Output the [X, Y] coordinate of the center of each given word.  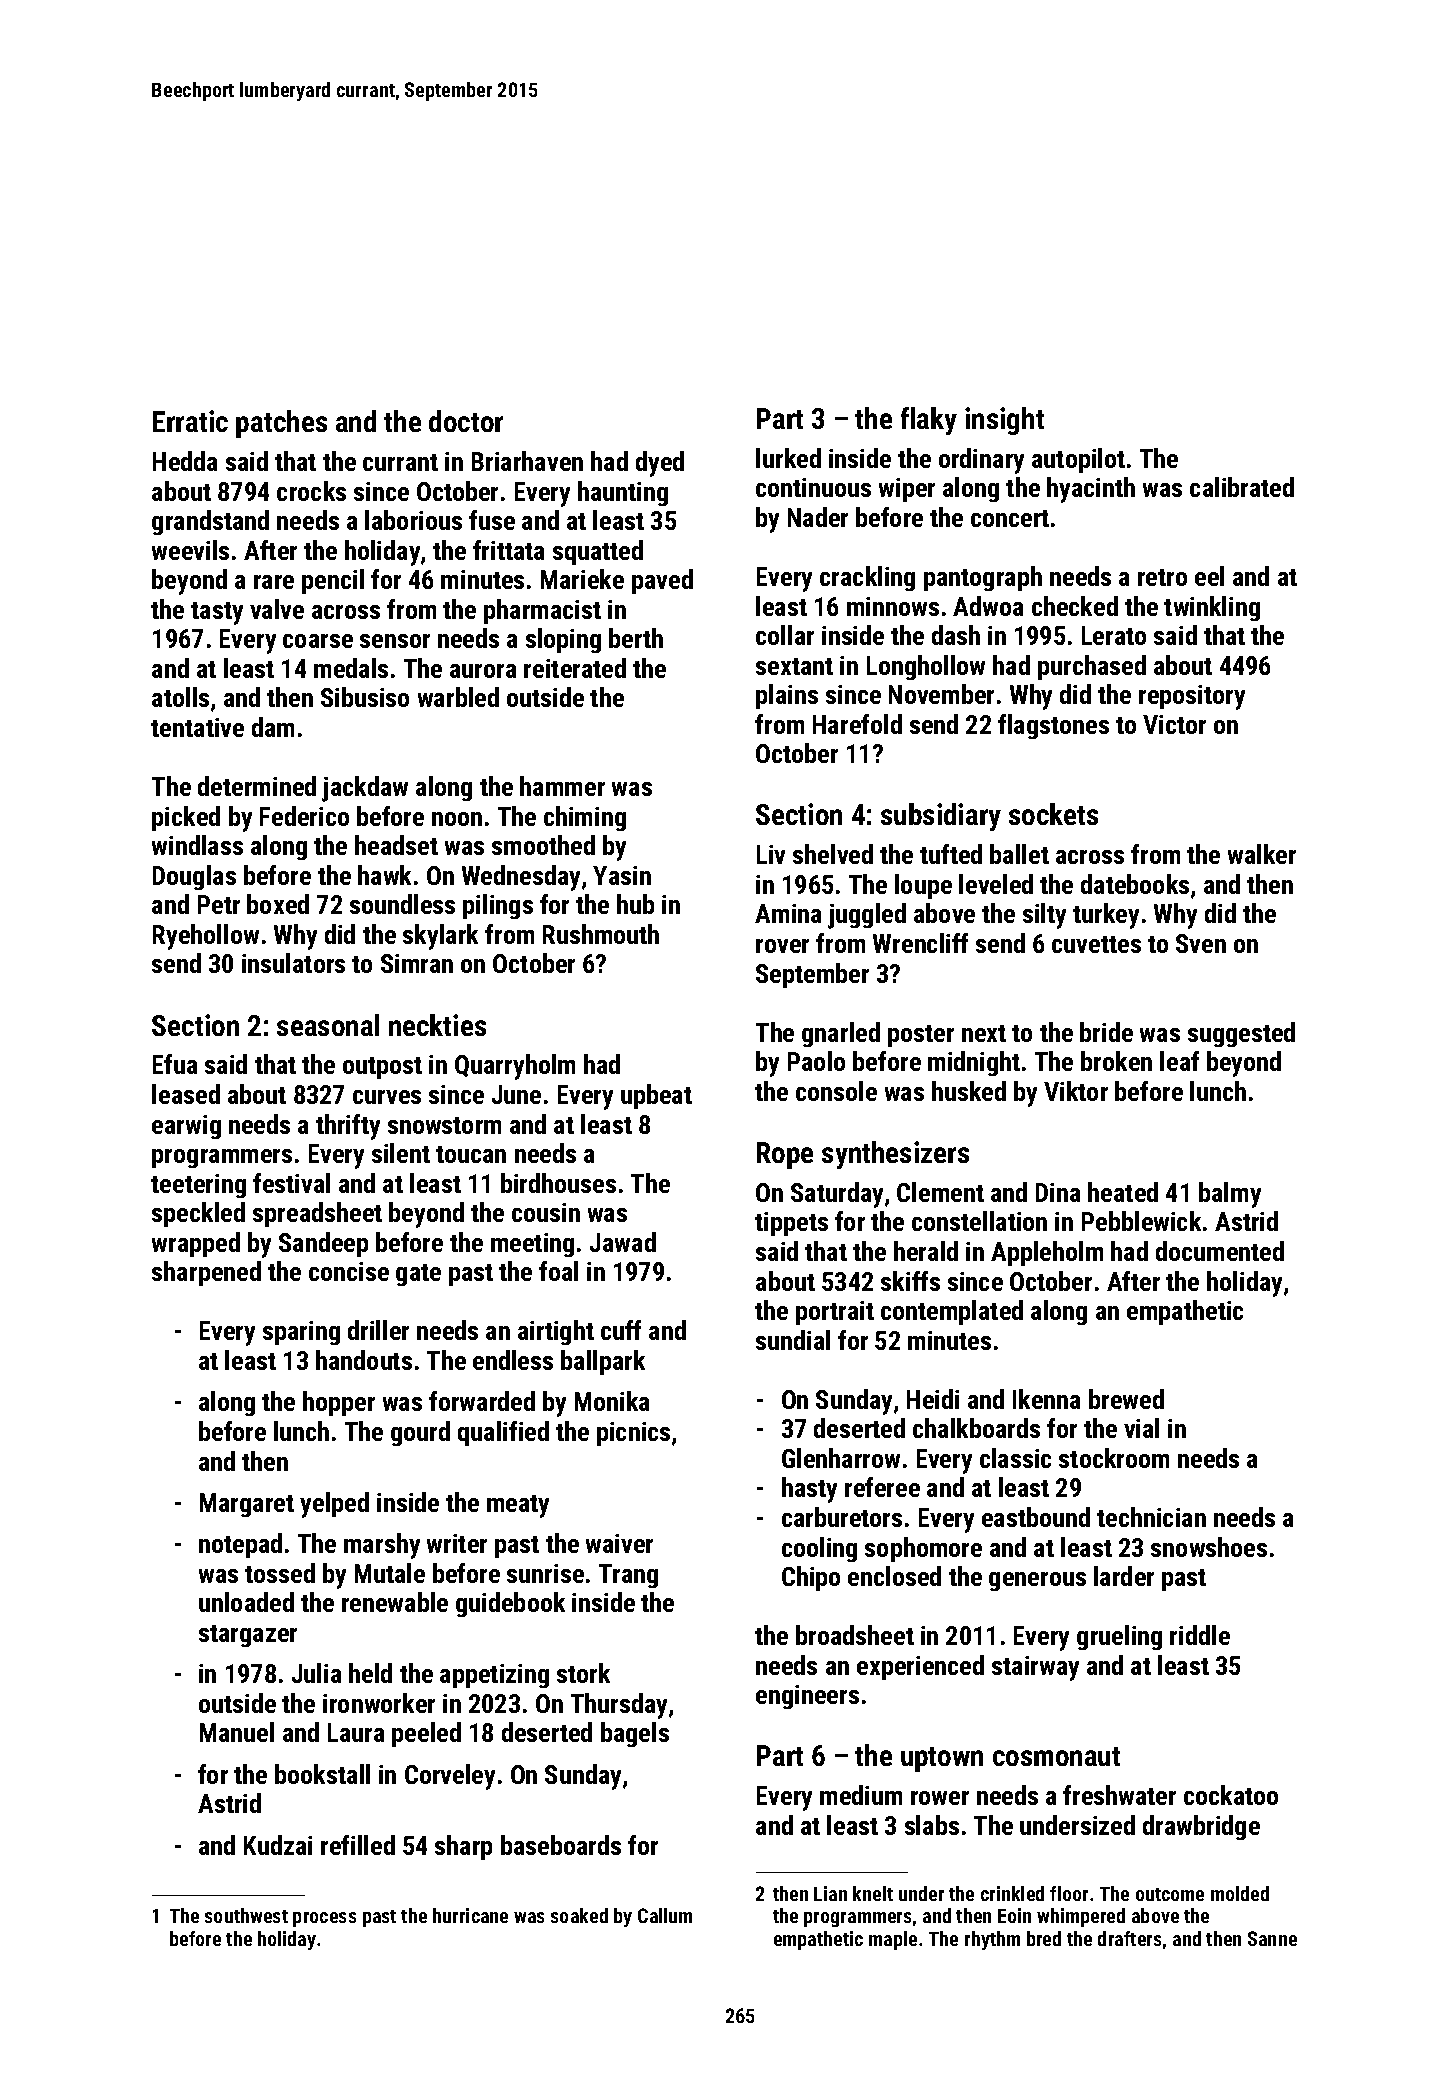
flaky [929, 421]
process [324, 1919]
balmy [1230, 1195]
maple [893, 1940]
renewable [395, 1602]
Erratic [190, 421]
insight [1004, 421]
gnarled [841, 1034]
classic [1015, 1458]
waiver [619, 1543]
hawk [384, 875]
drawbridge [1201, 1827]
